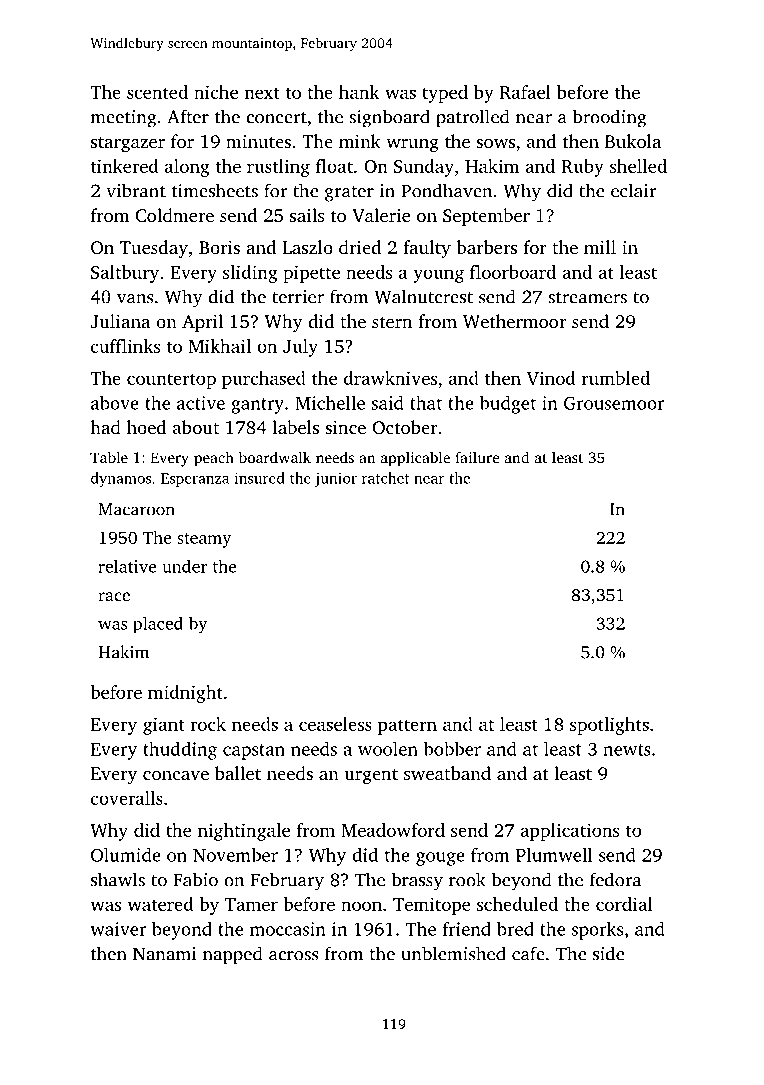 The height and width of the screenshot is (1085, 764). I want to click on unblemished, so click(453, 953).
